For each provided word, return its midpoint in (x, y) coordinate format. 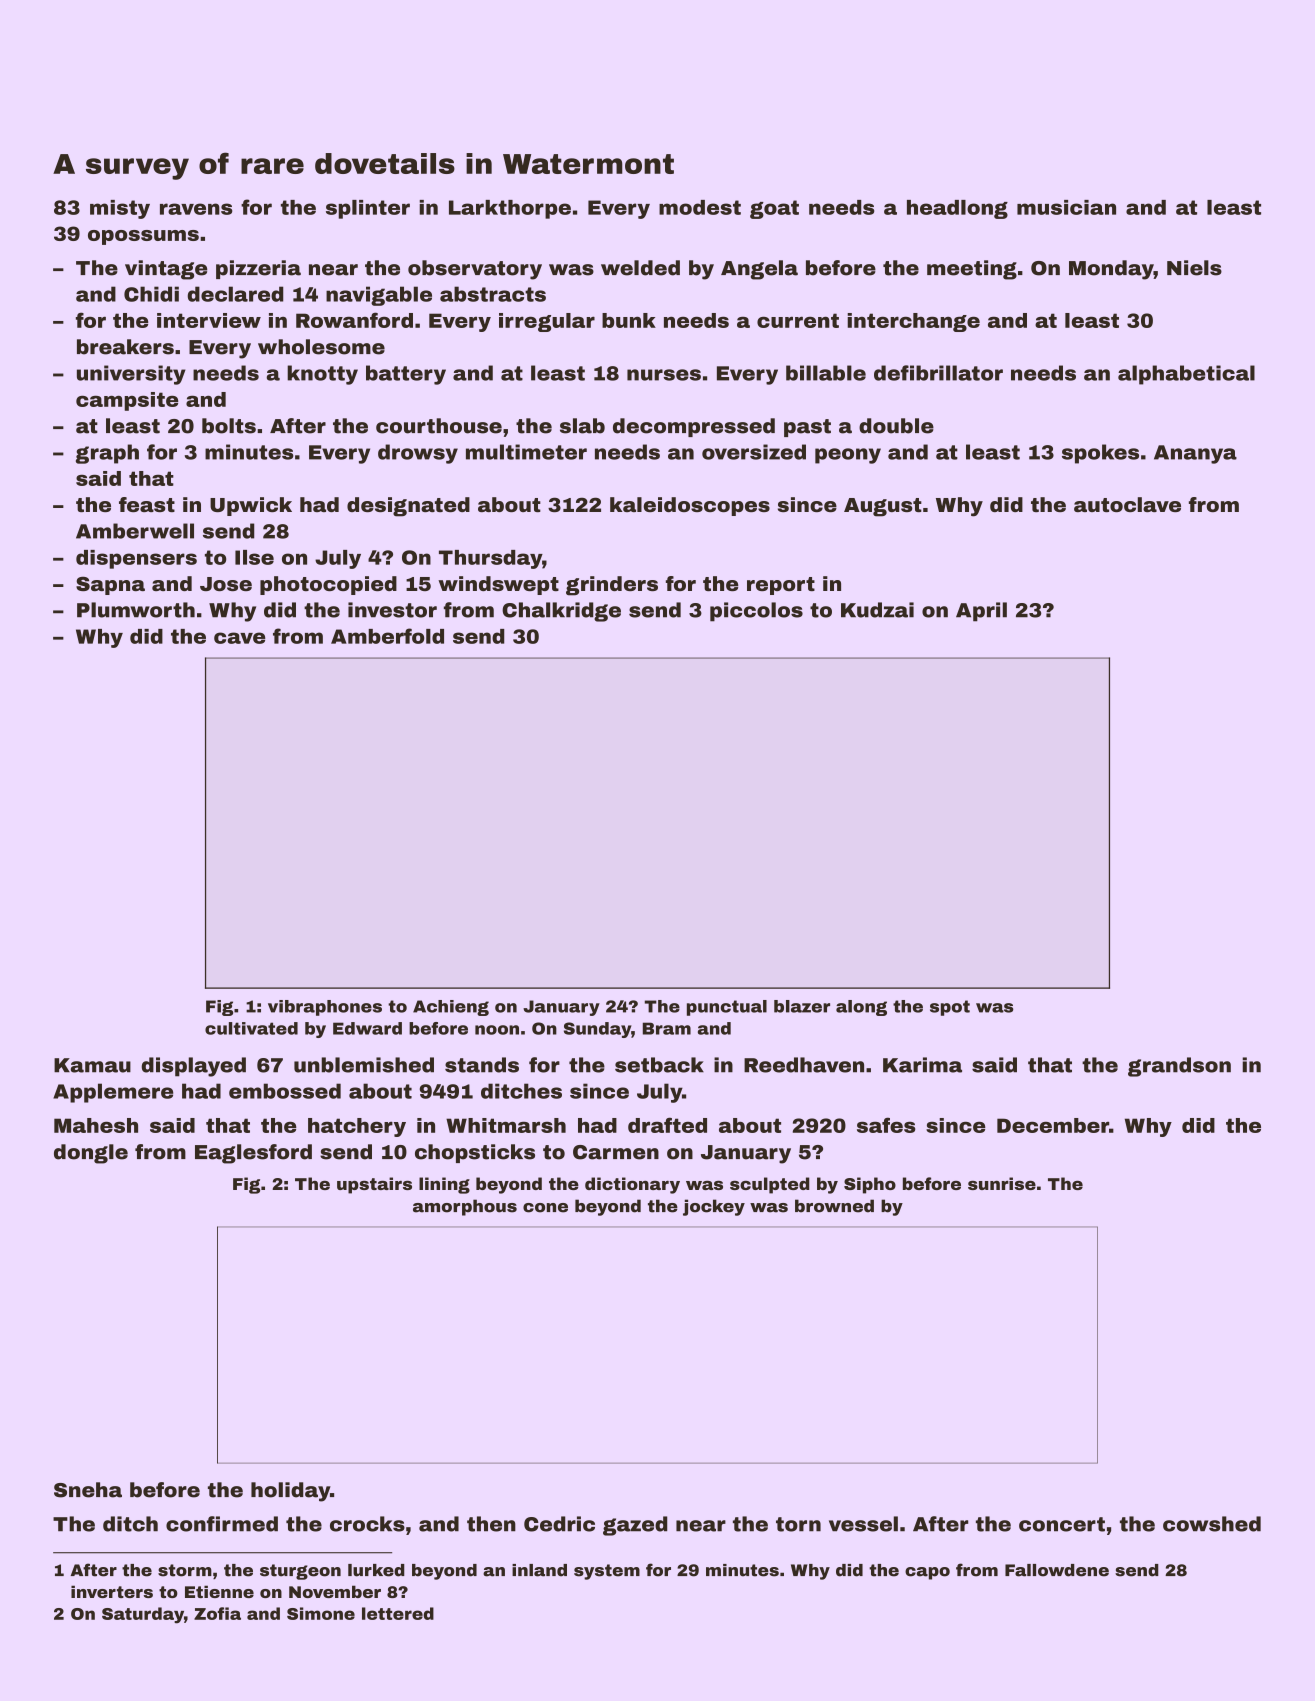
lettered (398, 1613)
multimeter (526, 452)
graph (107, 454)
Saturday (143, 1615)
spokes (1100, 454)
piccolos (756, 612)
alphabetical (1186, 375)
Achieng (451, 1008)
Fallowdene (1057, 1570)
